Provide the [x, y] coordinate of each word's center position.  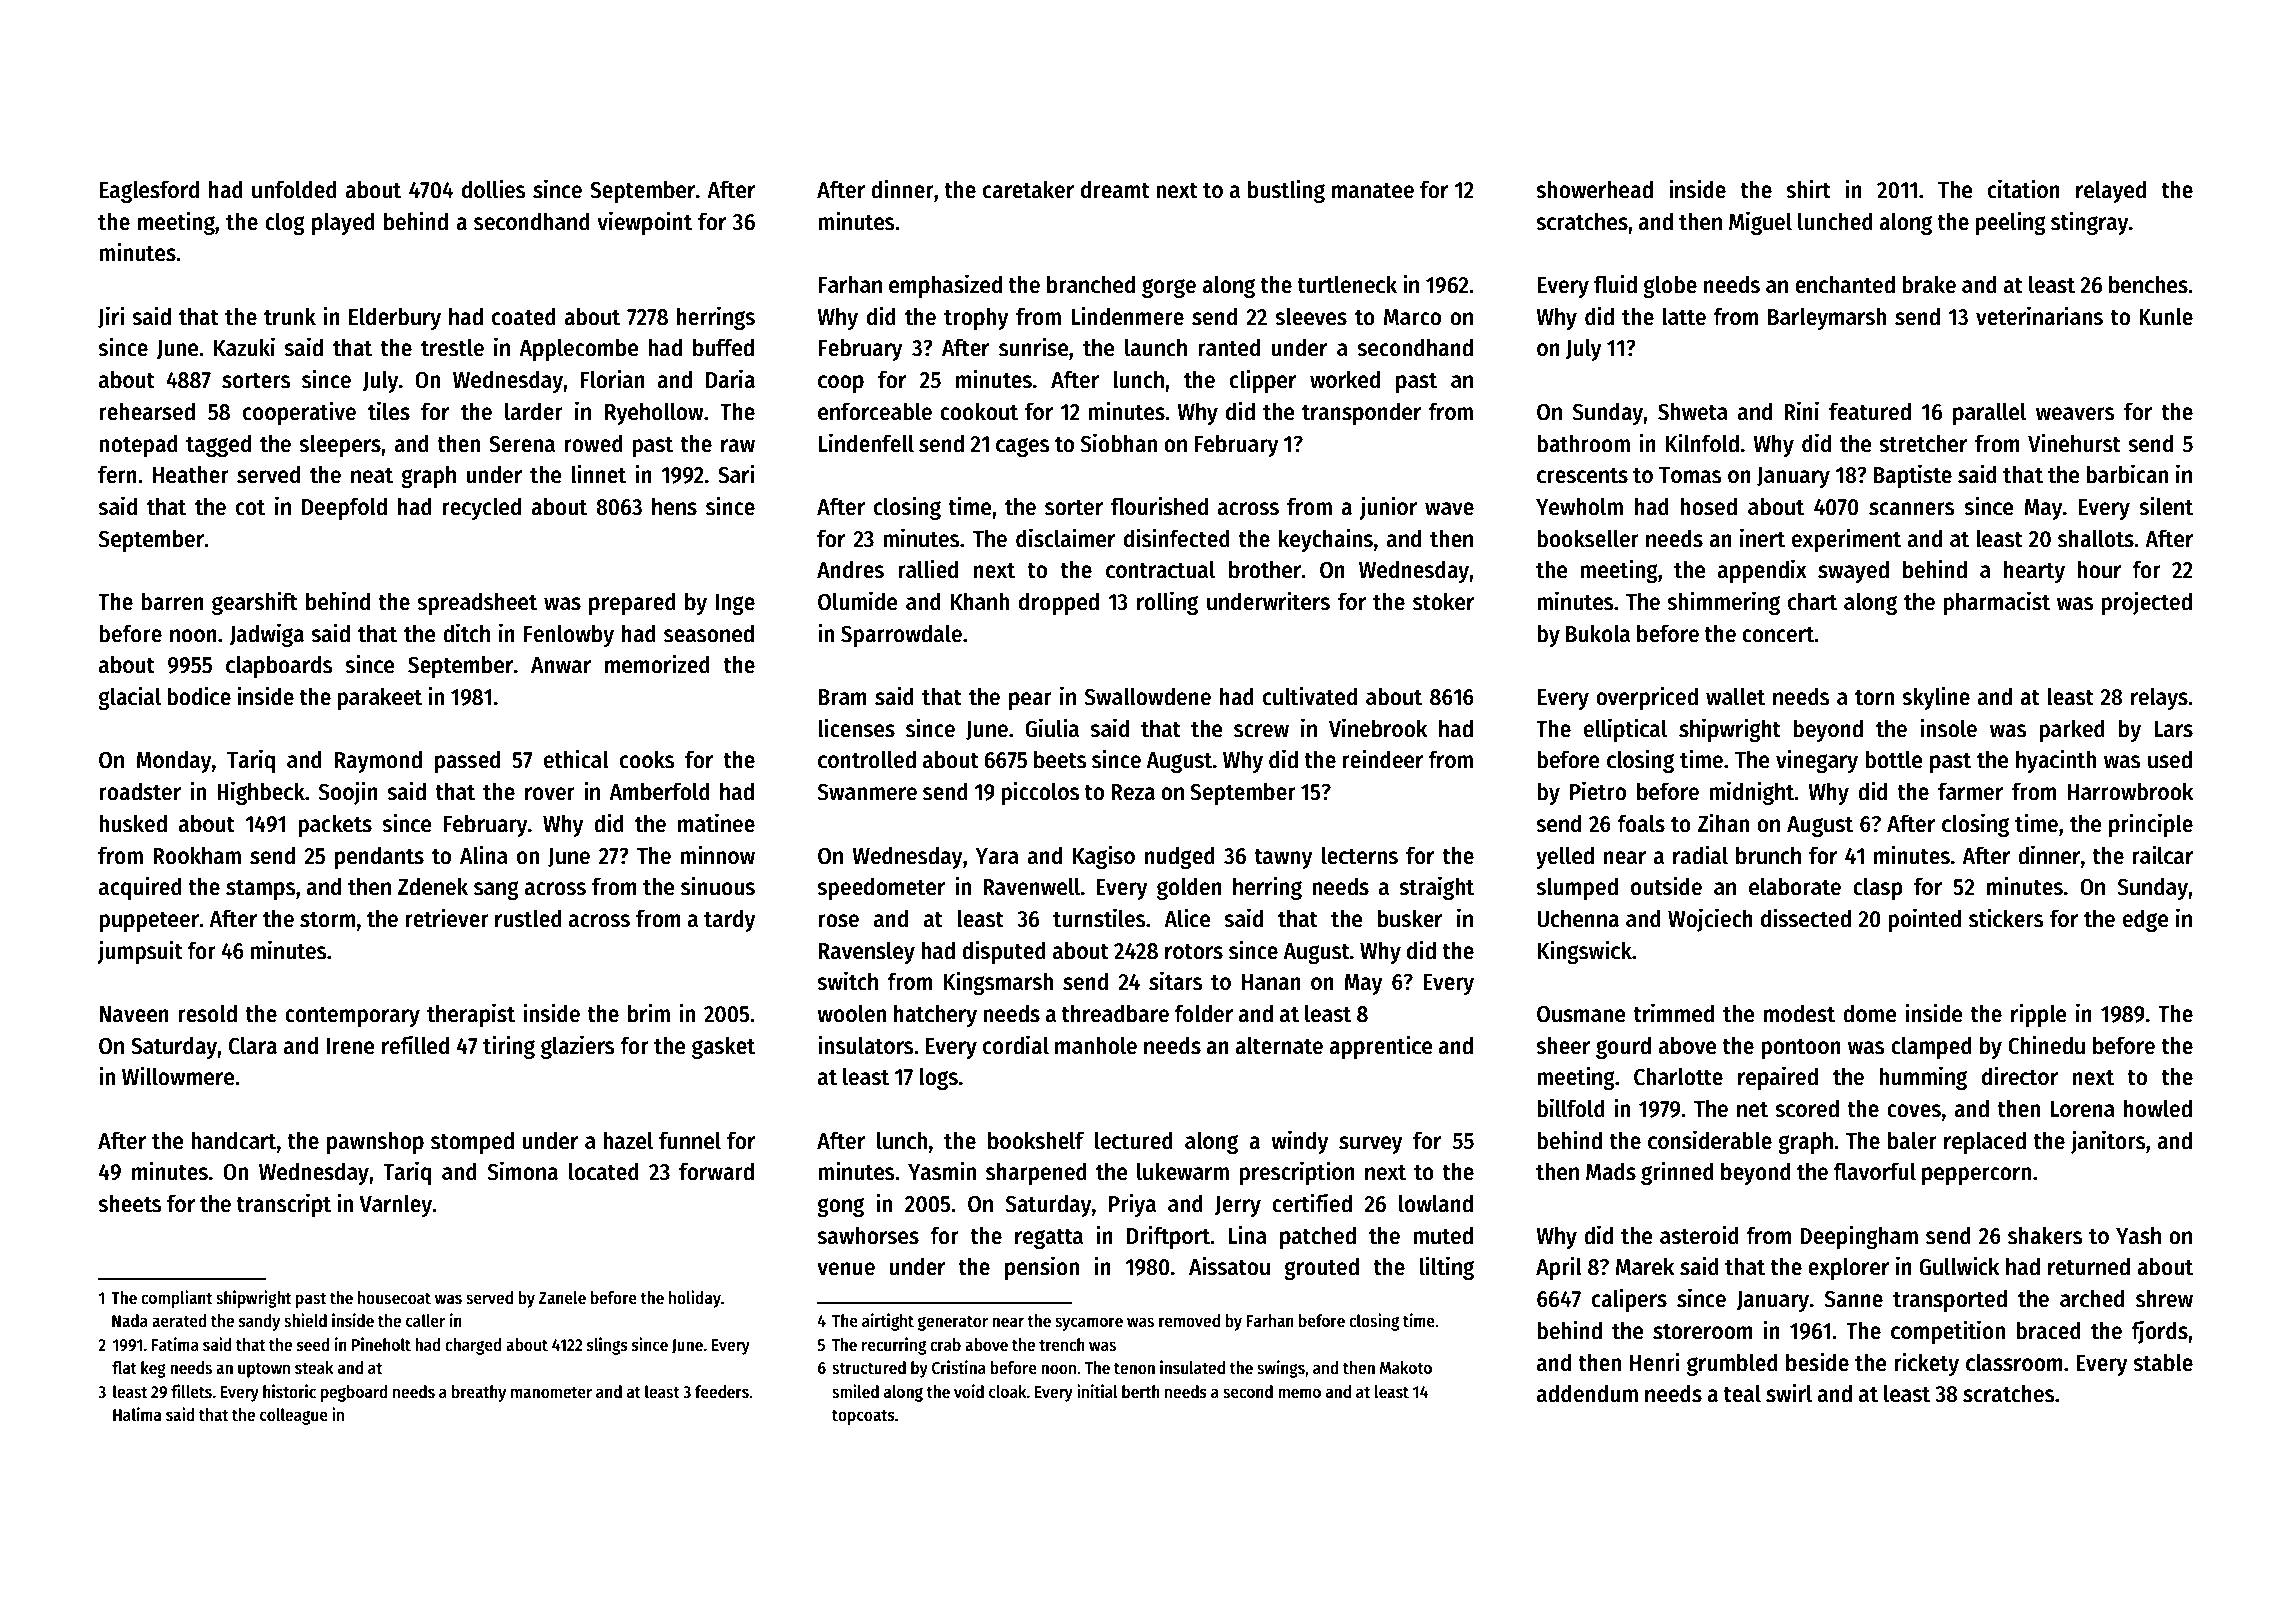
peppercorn [1976, 1176]
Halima [137, 1414]
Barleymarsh [1827, 318]
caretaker [1028, 189]
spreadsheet [477, 603]
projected [2147, 603]
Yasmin [942, 1171]
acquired [140, 888]
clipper [1263, 381]
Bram [843, 697]
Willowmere [178, 1076]
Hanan [1271, 982]
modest [1799, 1013]
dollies [493, 189]
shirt [1808, 189]
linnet [598, 474]
